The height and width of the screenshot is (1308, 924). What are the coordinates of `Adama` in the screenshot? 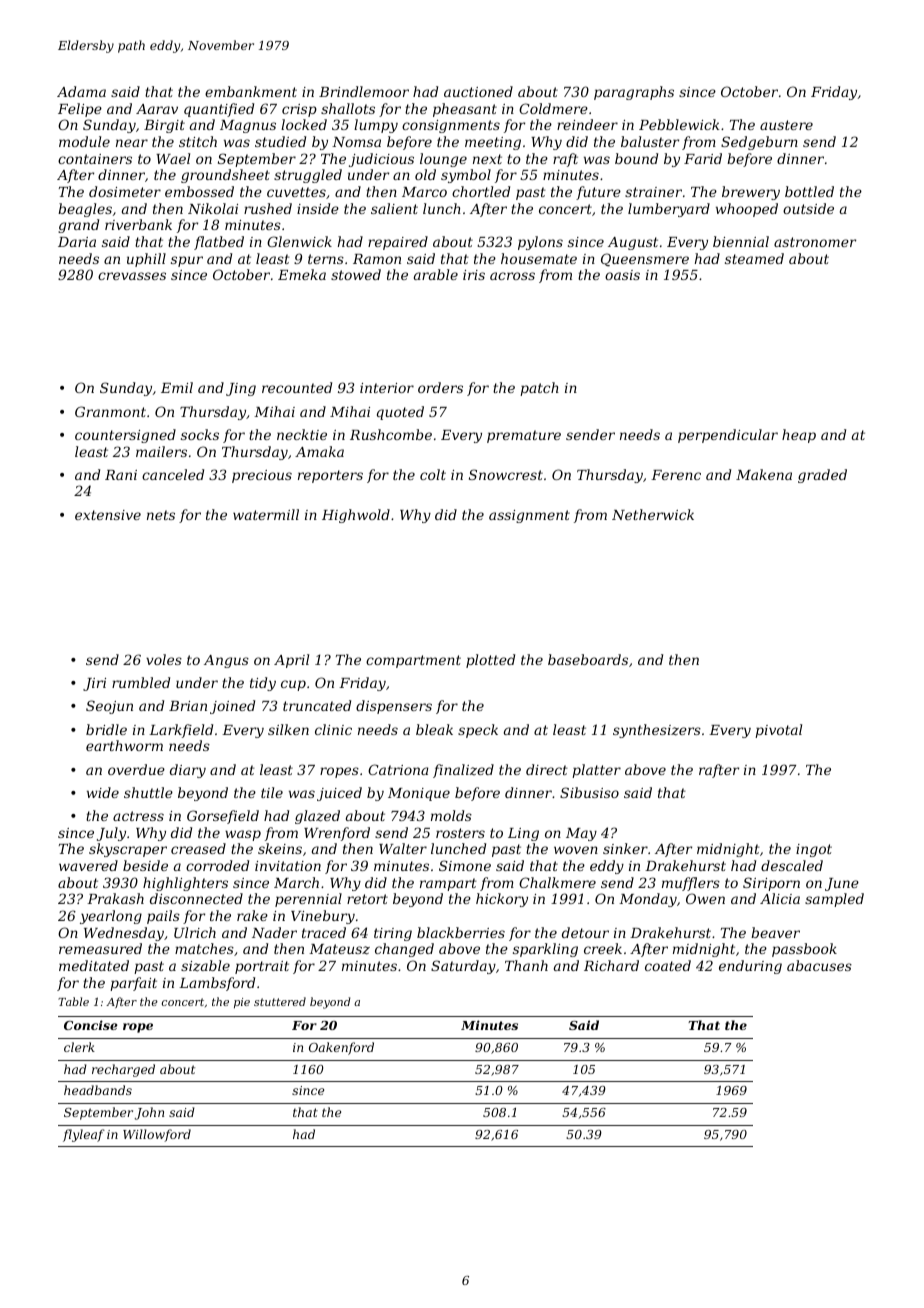 It's located at (81, 91).
